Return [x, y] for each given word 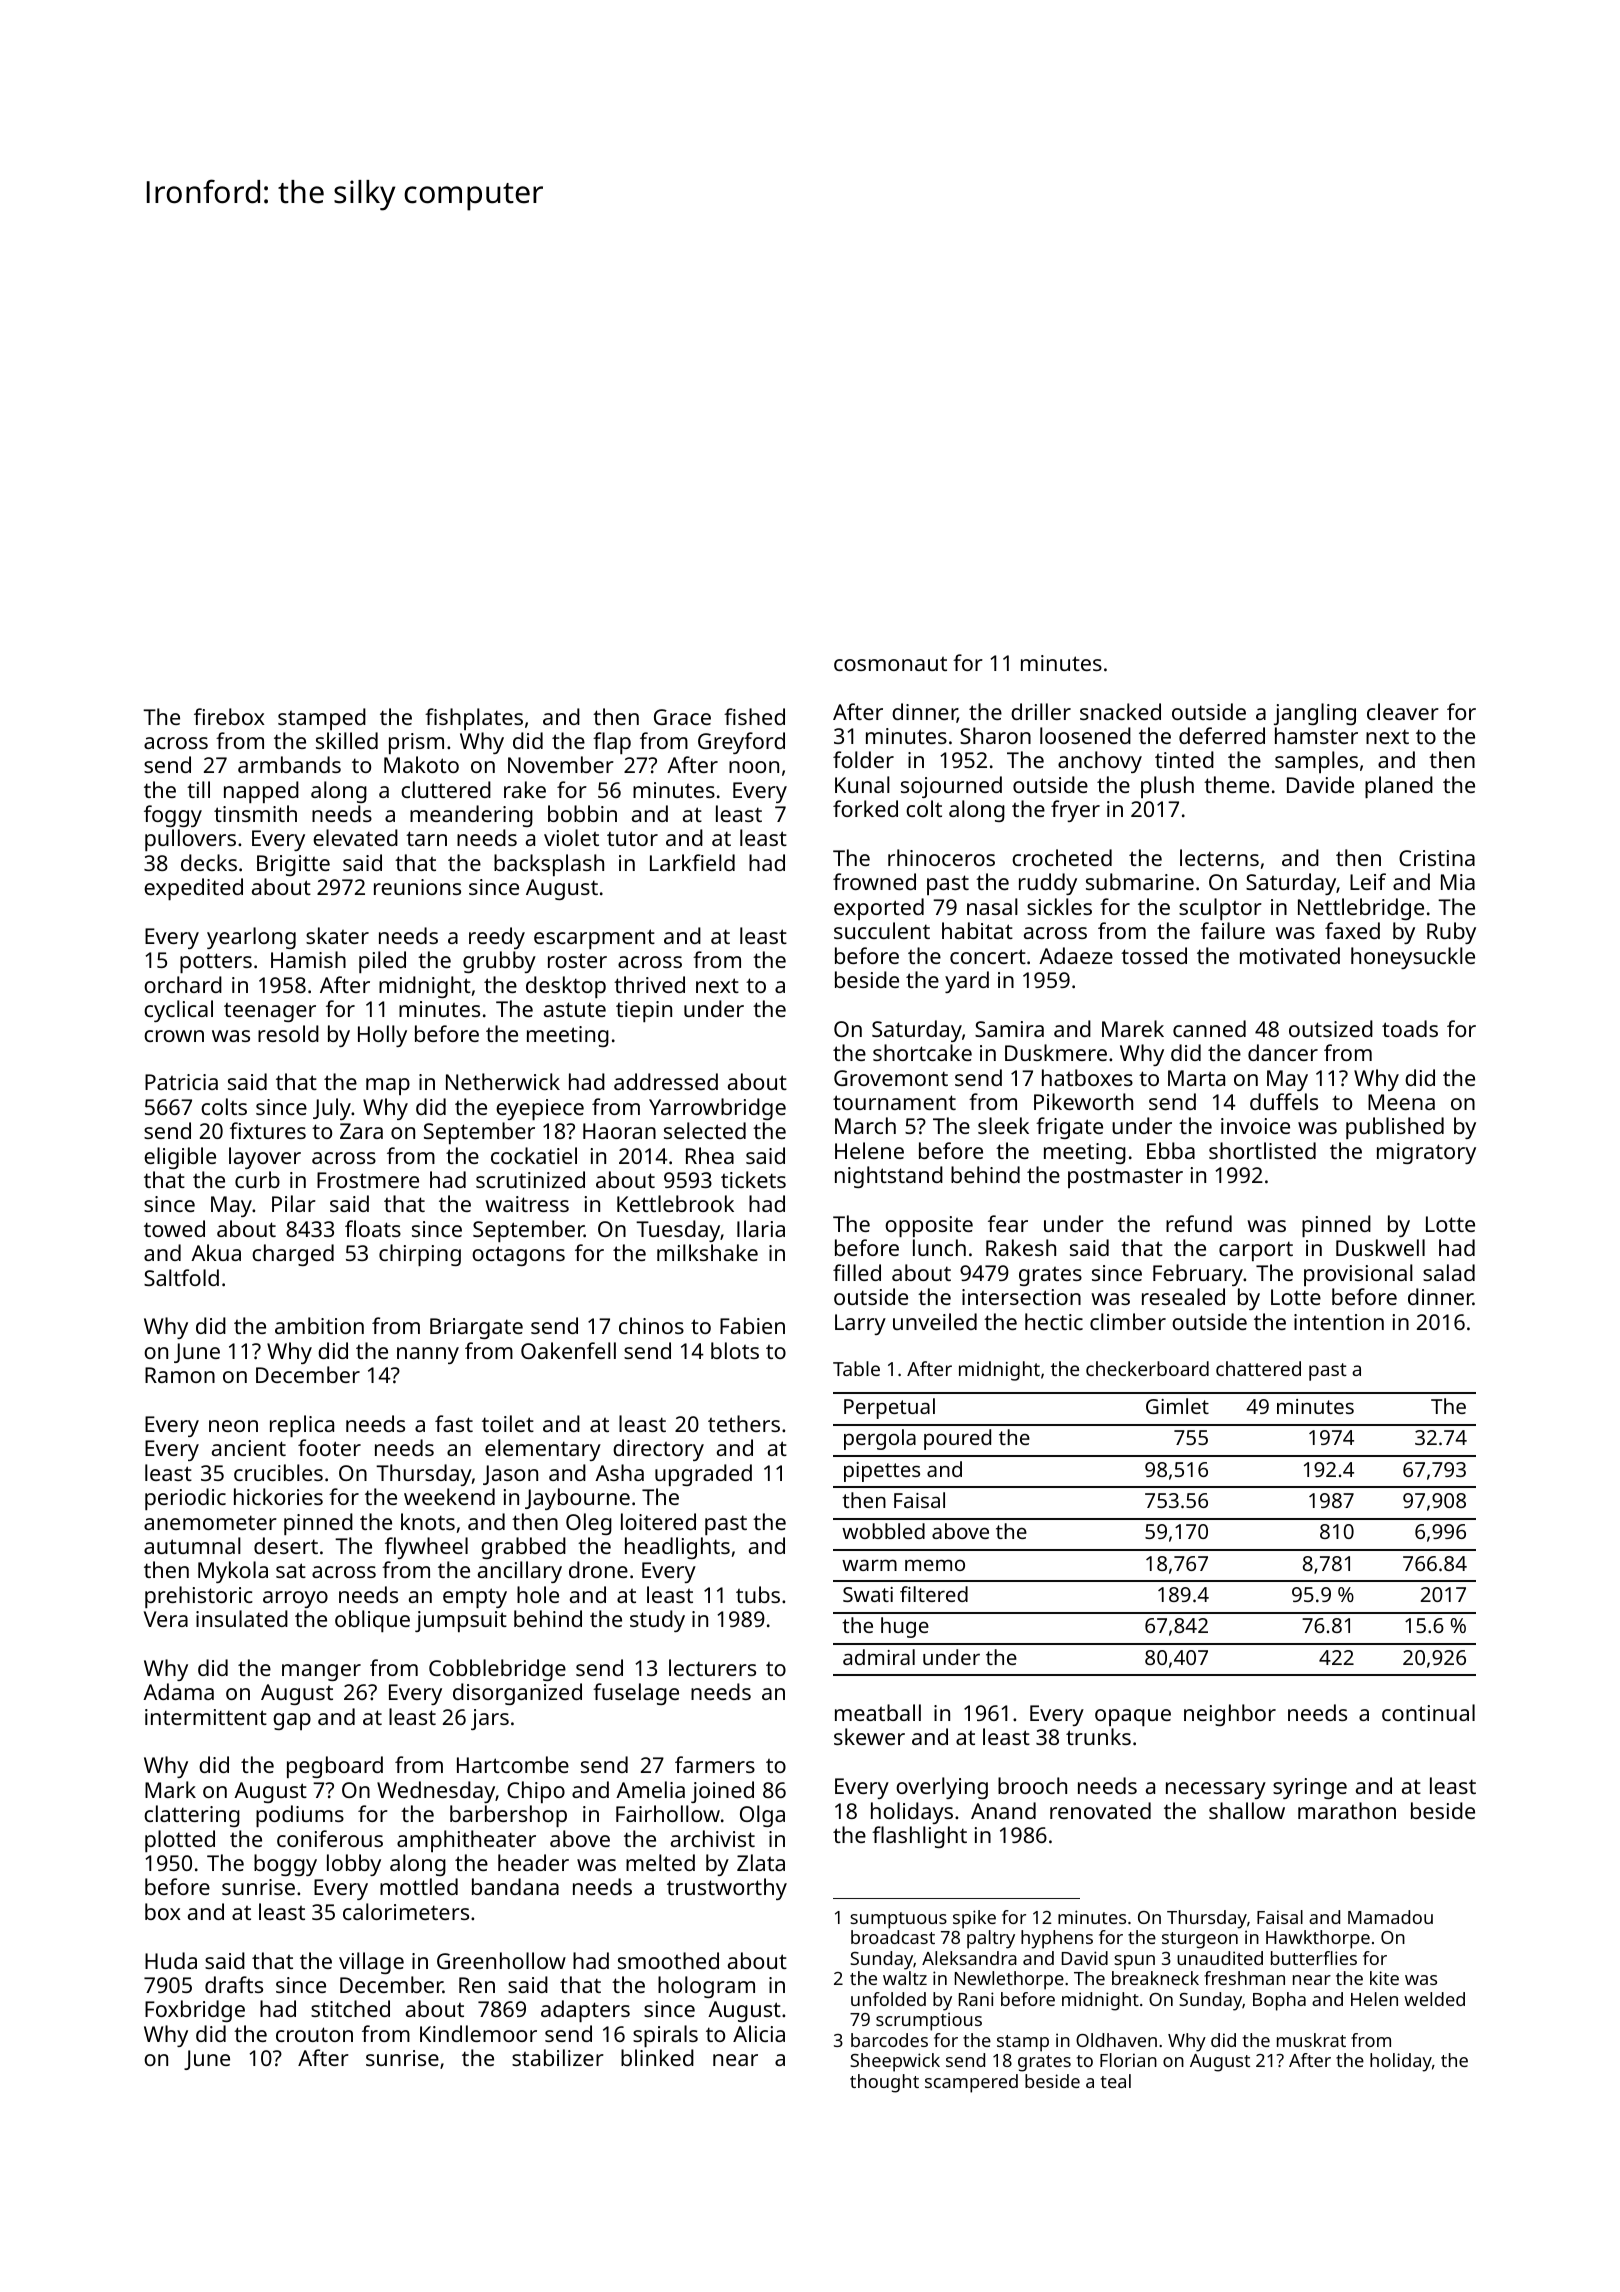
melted [660, 1862]
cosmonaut [890, 664]
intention [1339, 1322]
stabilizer [558, 2057]
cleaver [1403, 711]
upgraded [703, 1475]
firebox [229, 716]
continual [1428, 1712]
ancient [249, 1448]
